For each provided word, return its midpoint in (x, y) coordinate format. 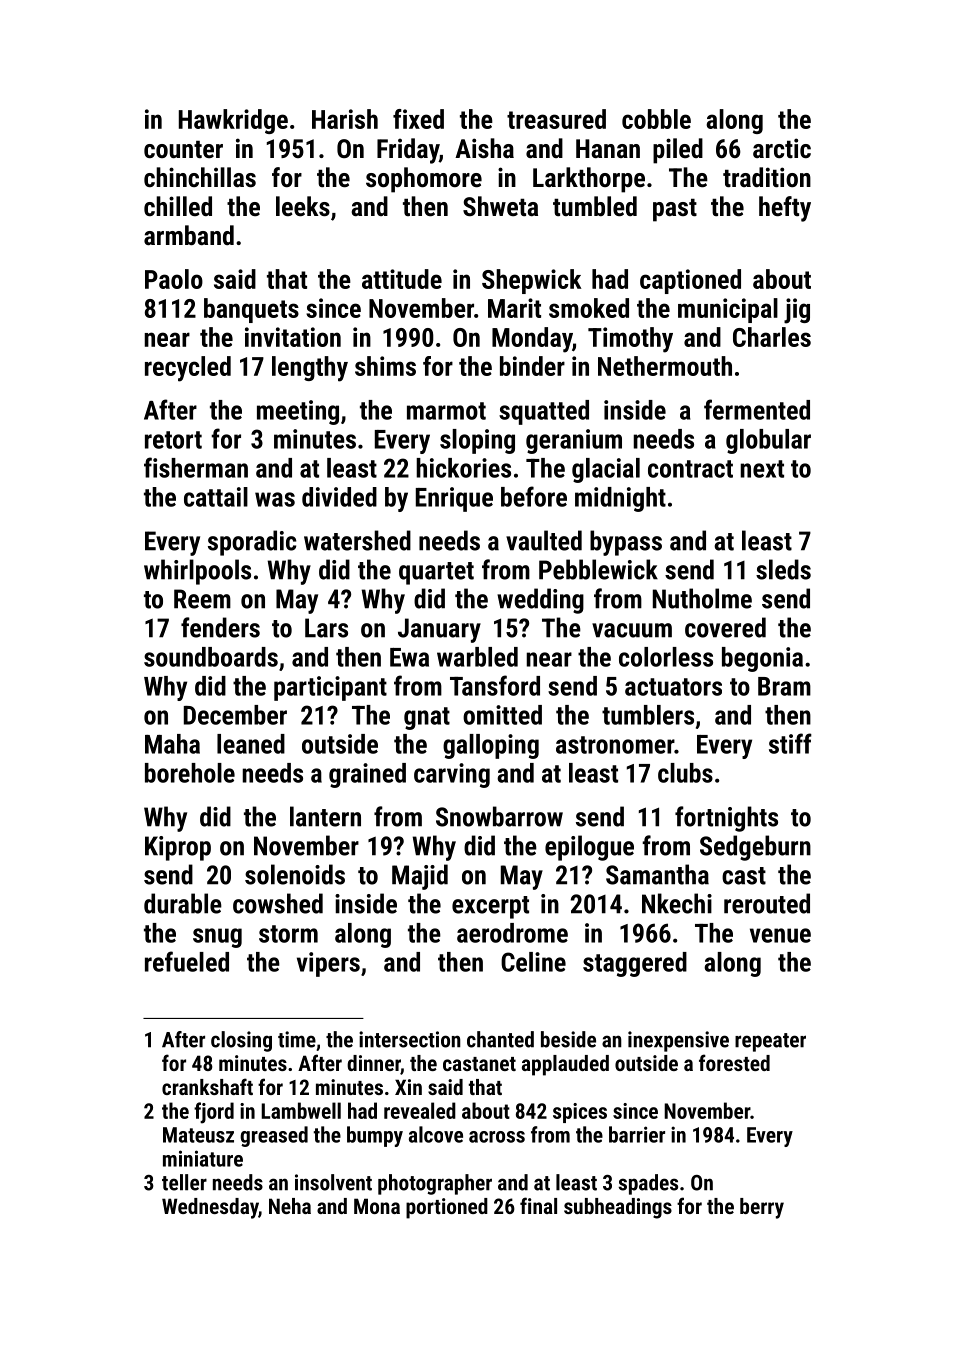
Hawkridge (233, 121)
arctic (782, 148)
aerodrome (512, 933)
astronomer (615, 745)
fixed (418, 119)
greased (274, 1136)
